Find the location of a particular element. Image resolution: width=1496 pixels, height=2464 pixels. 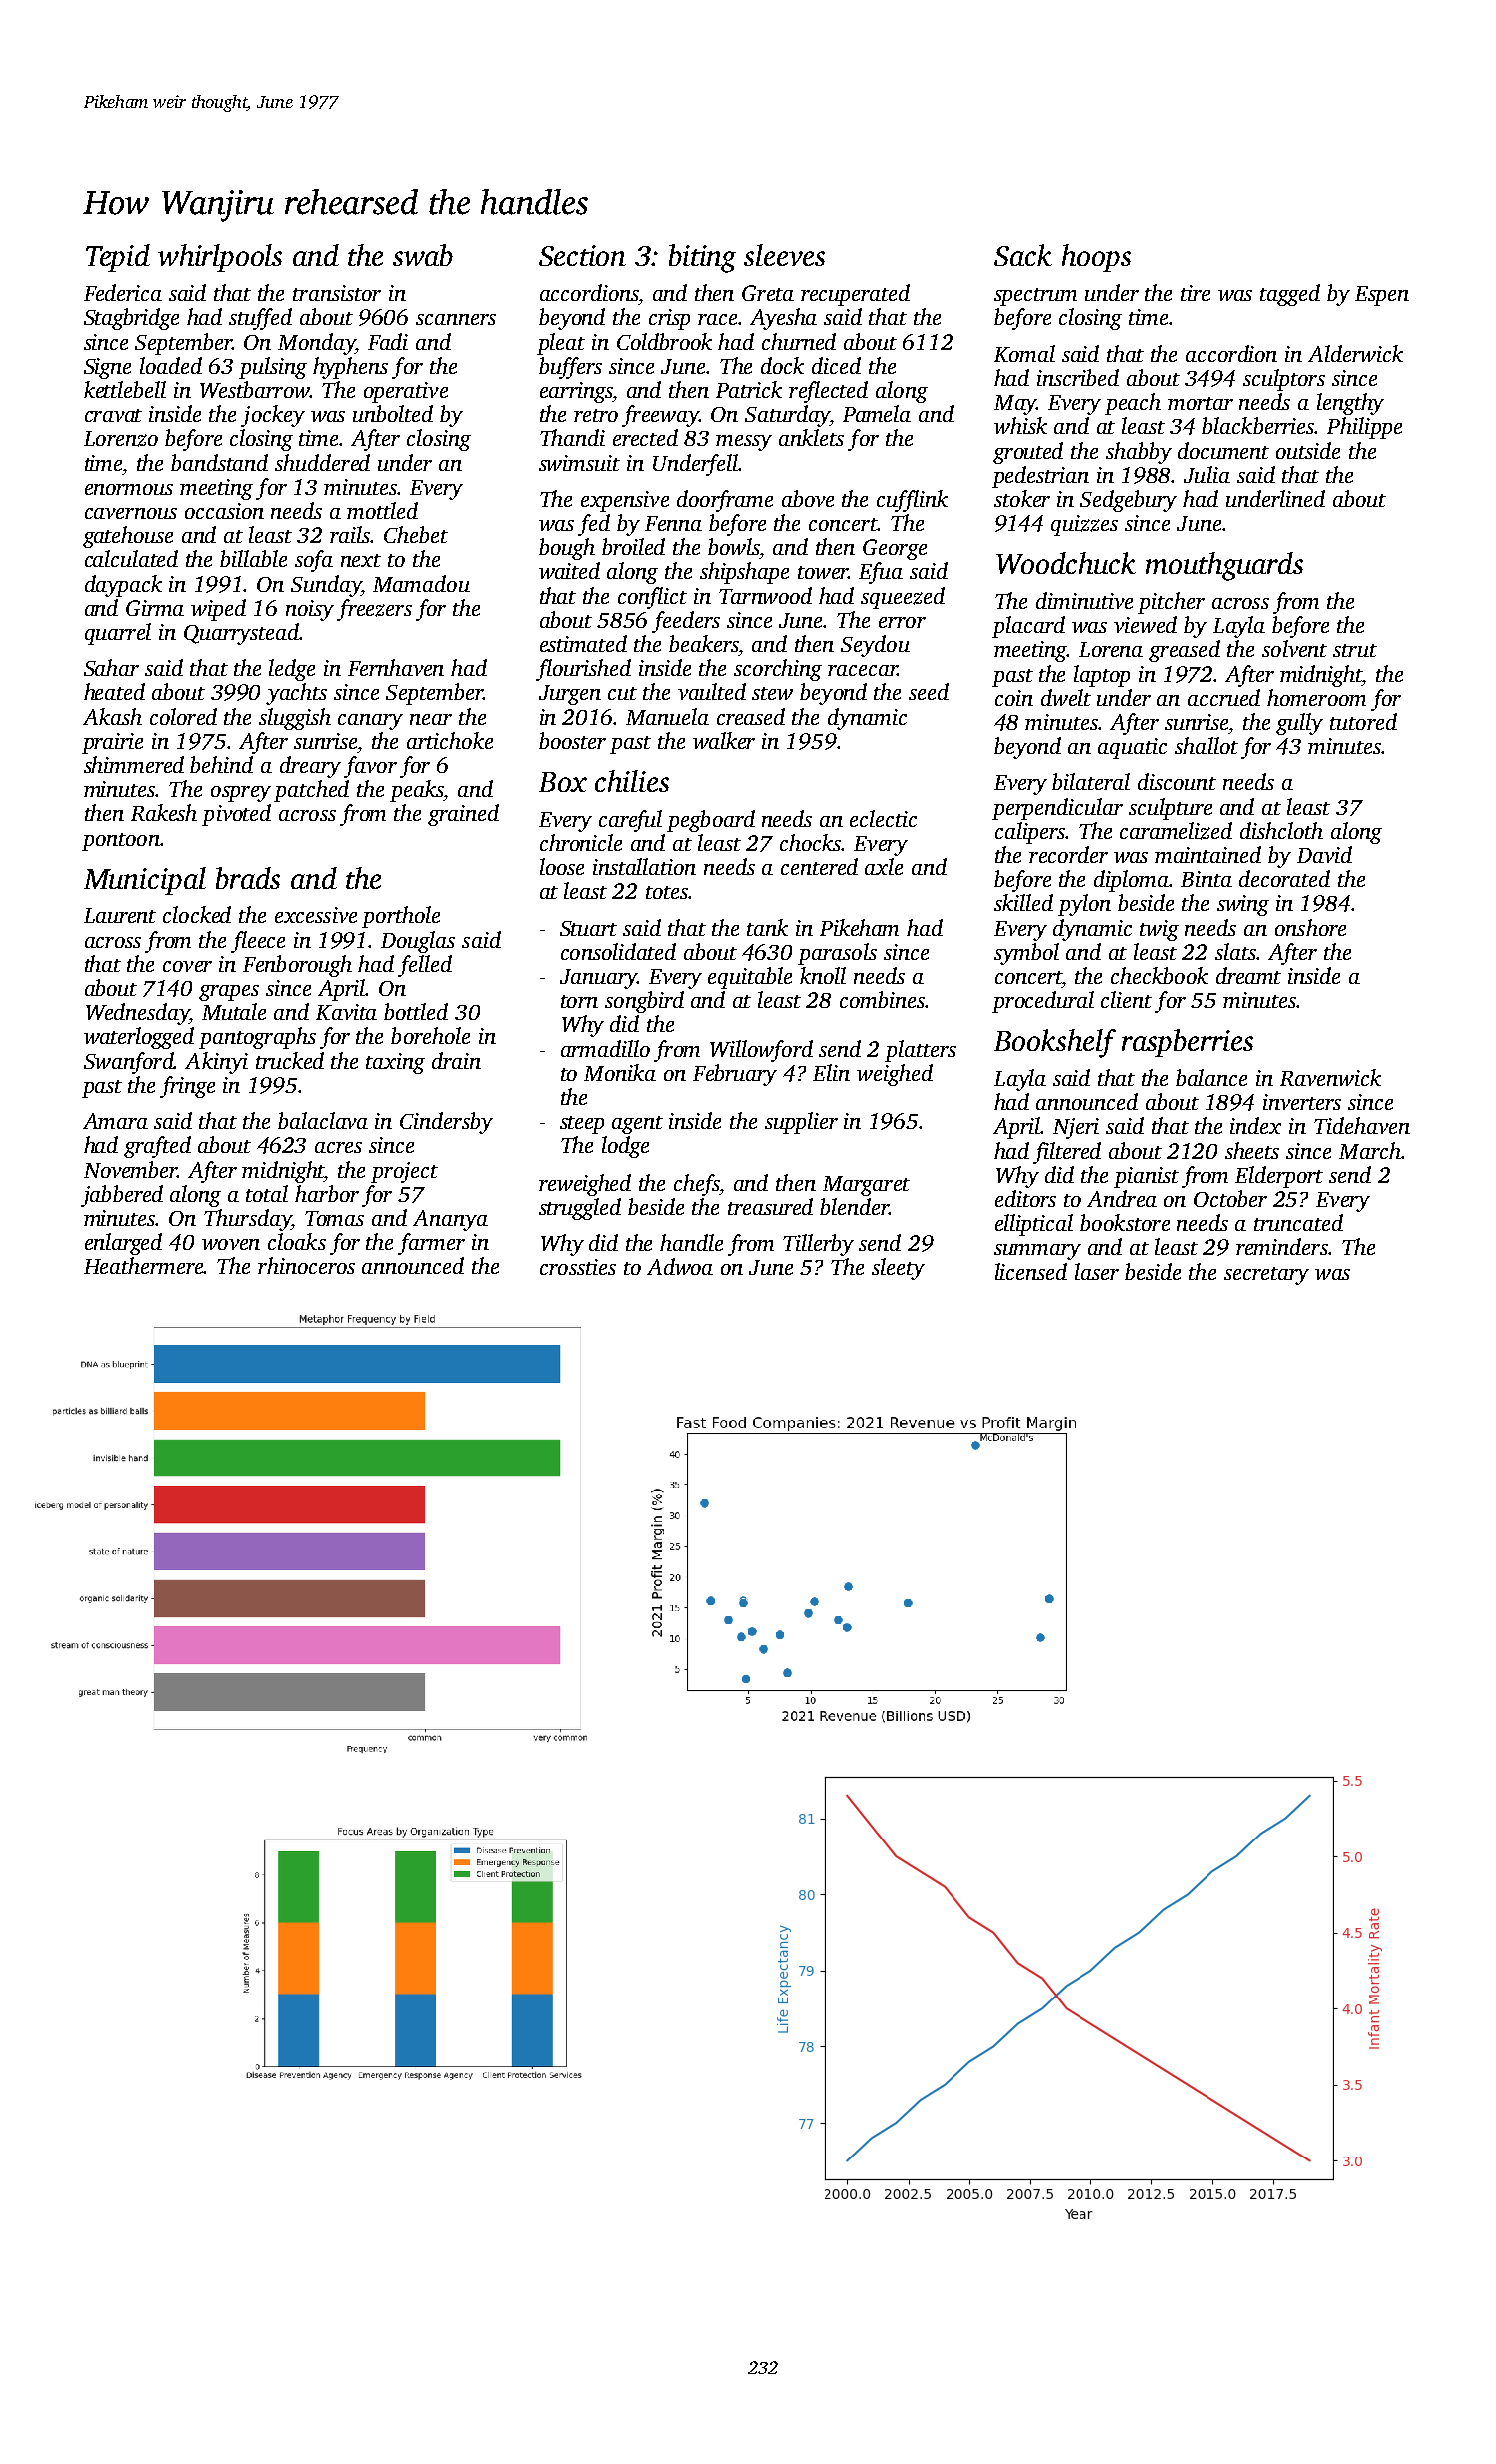

Andrea is located at coordinates (1122, 1198).
